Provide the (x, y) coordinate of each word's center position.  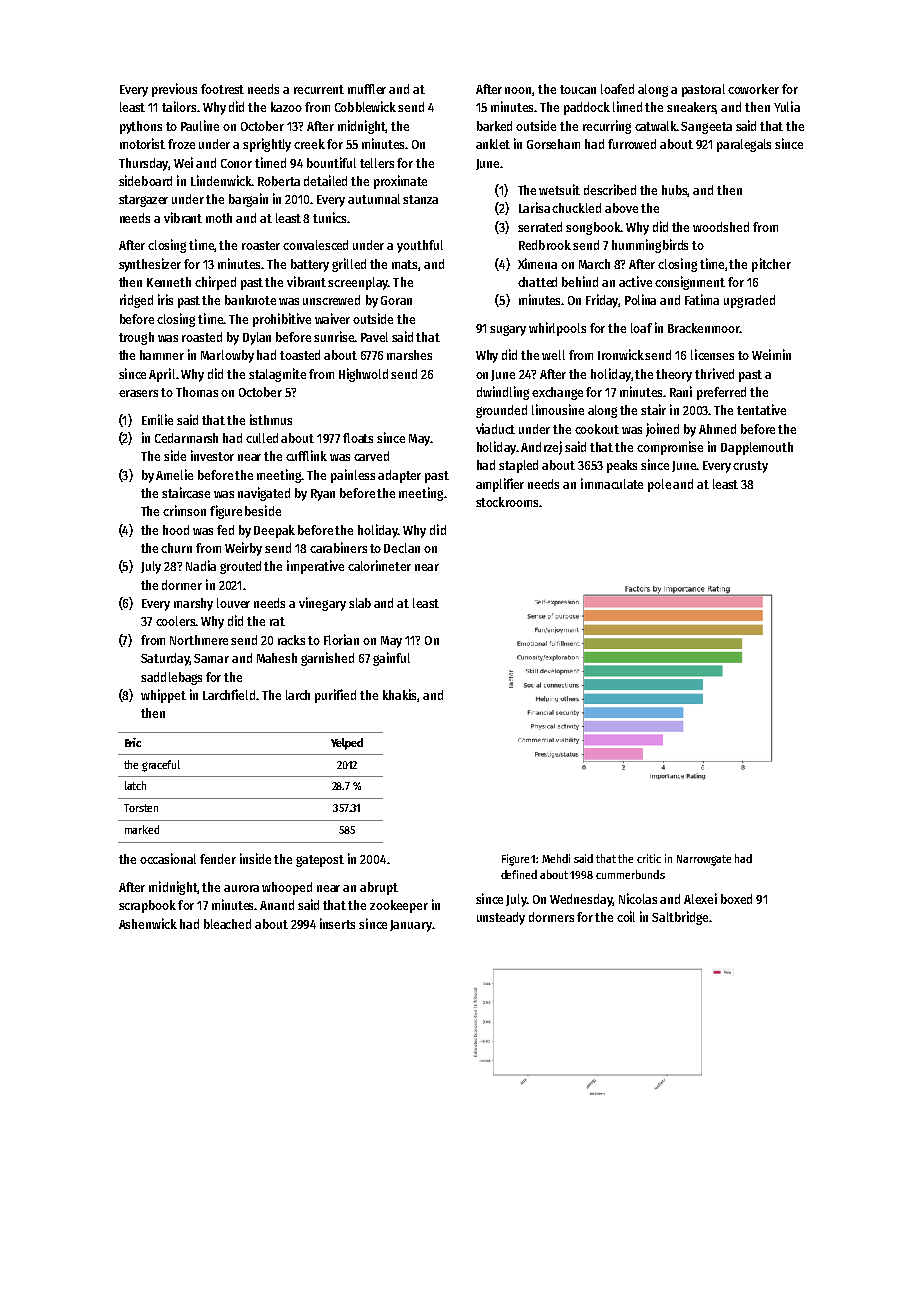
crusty (750, 467)
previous (174, 90)
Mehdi (556, 858)
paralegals (744, 145)
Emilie (157, 419)
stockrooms (507, 502)
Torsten (141, 808)
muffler (367, 89)
